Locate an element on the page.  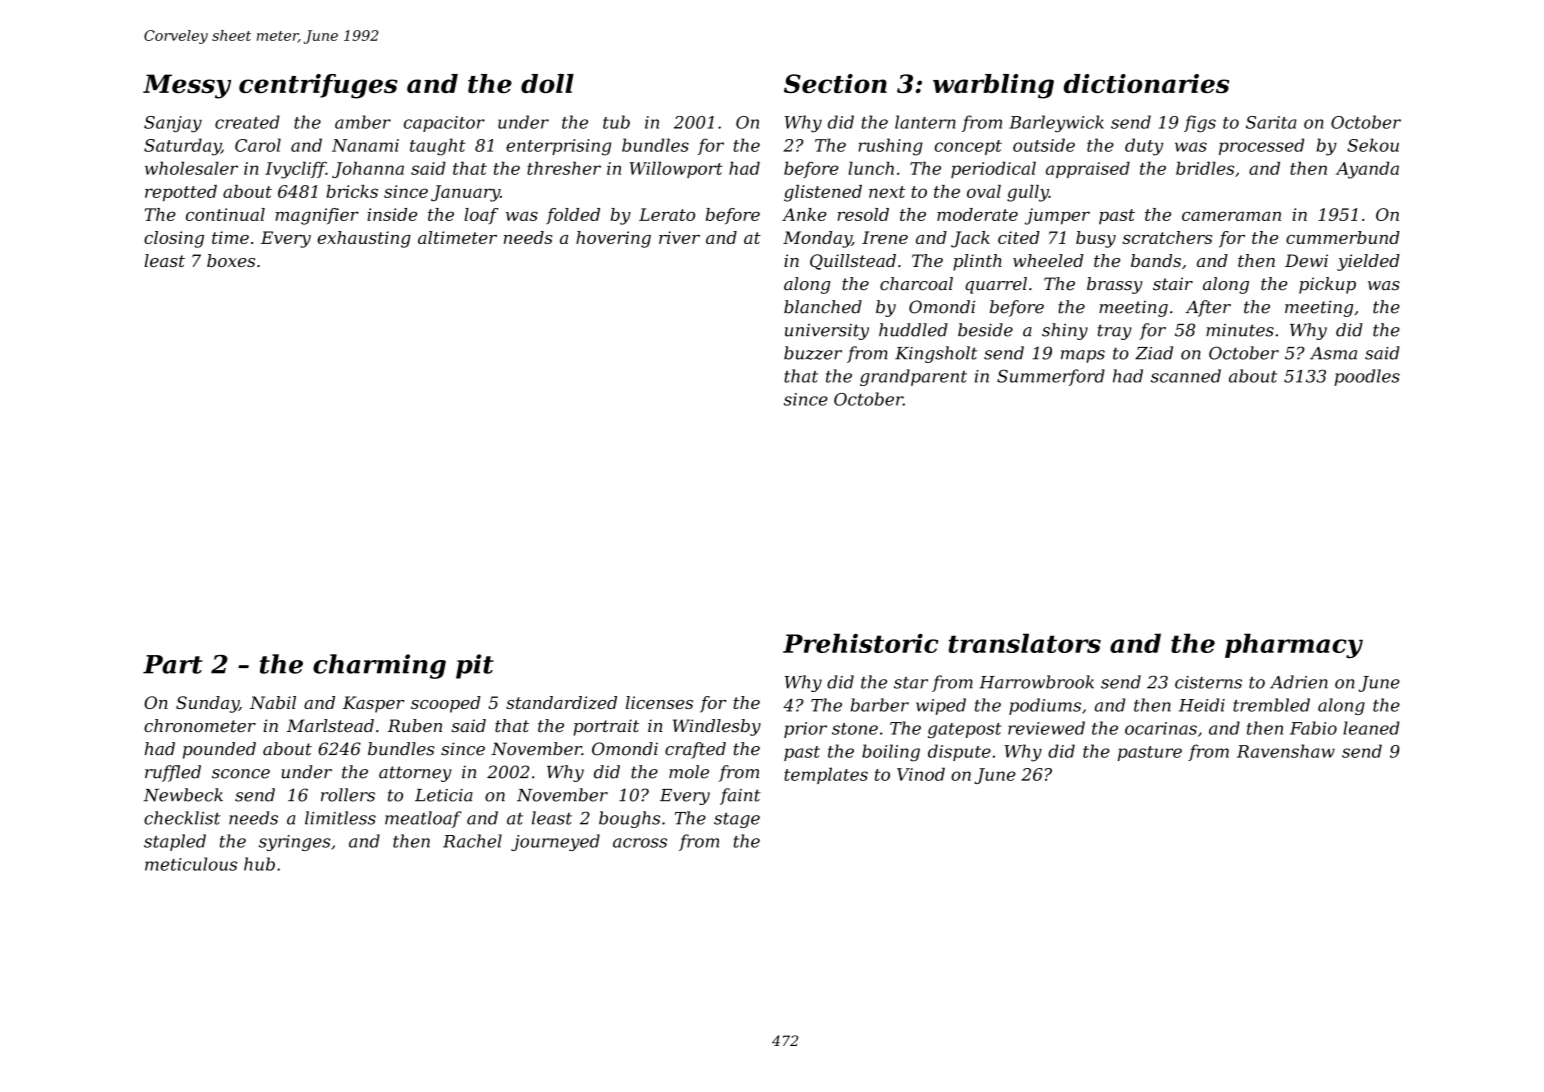
pharmacy is located at coordinates (1294, 645).
